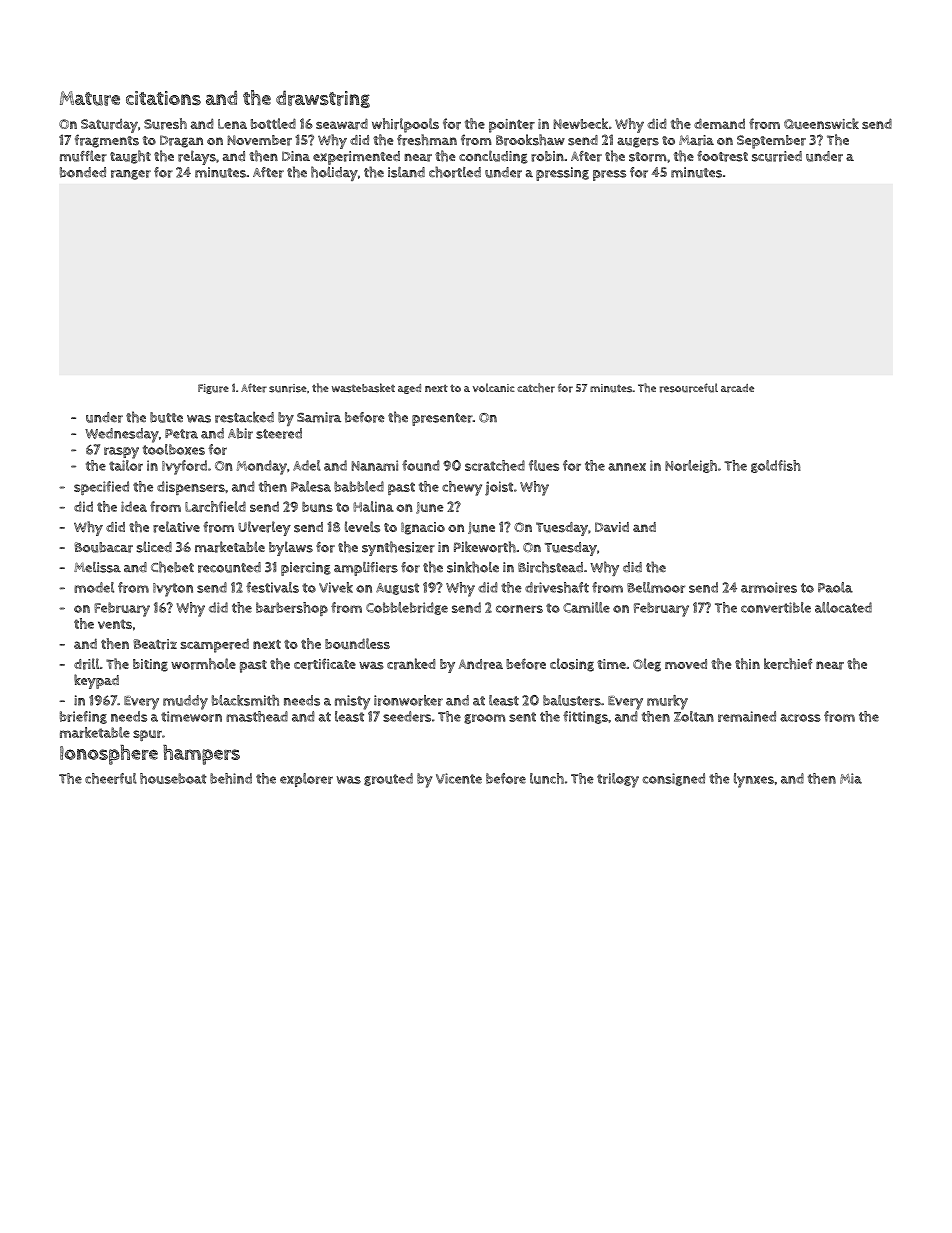 The height and width of the document is (1233, 952). What do you see at coordinates (737, 388) in the document?
I see `arcade` at bounding box center [737, 388].
